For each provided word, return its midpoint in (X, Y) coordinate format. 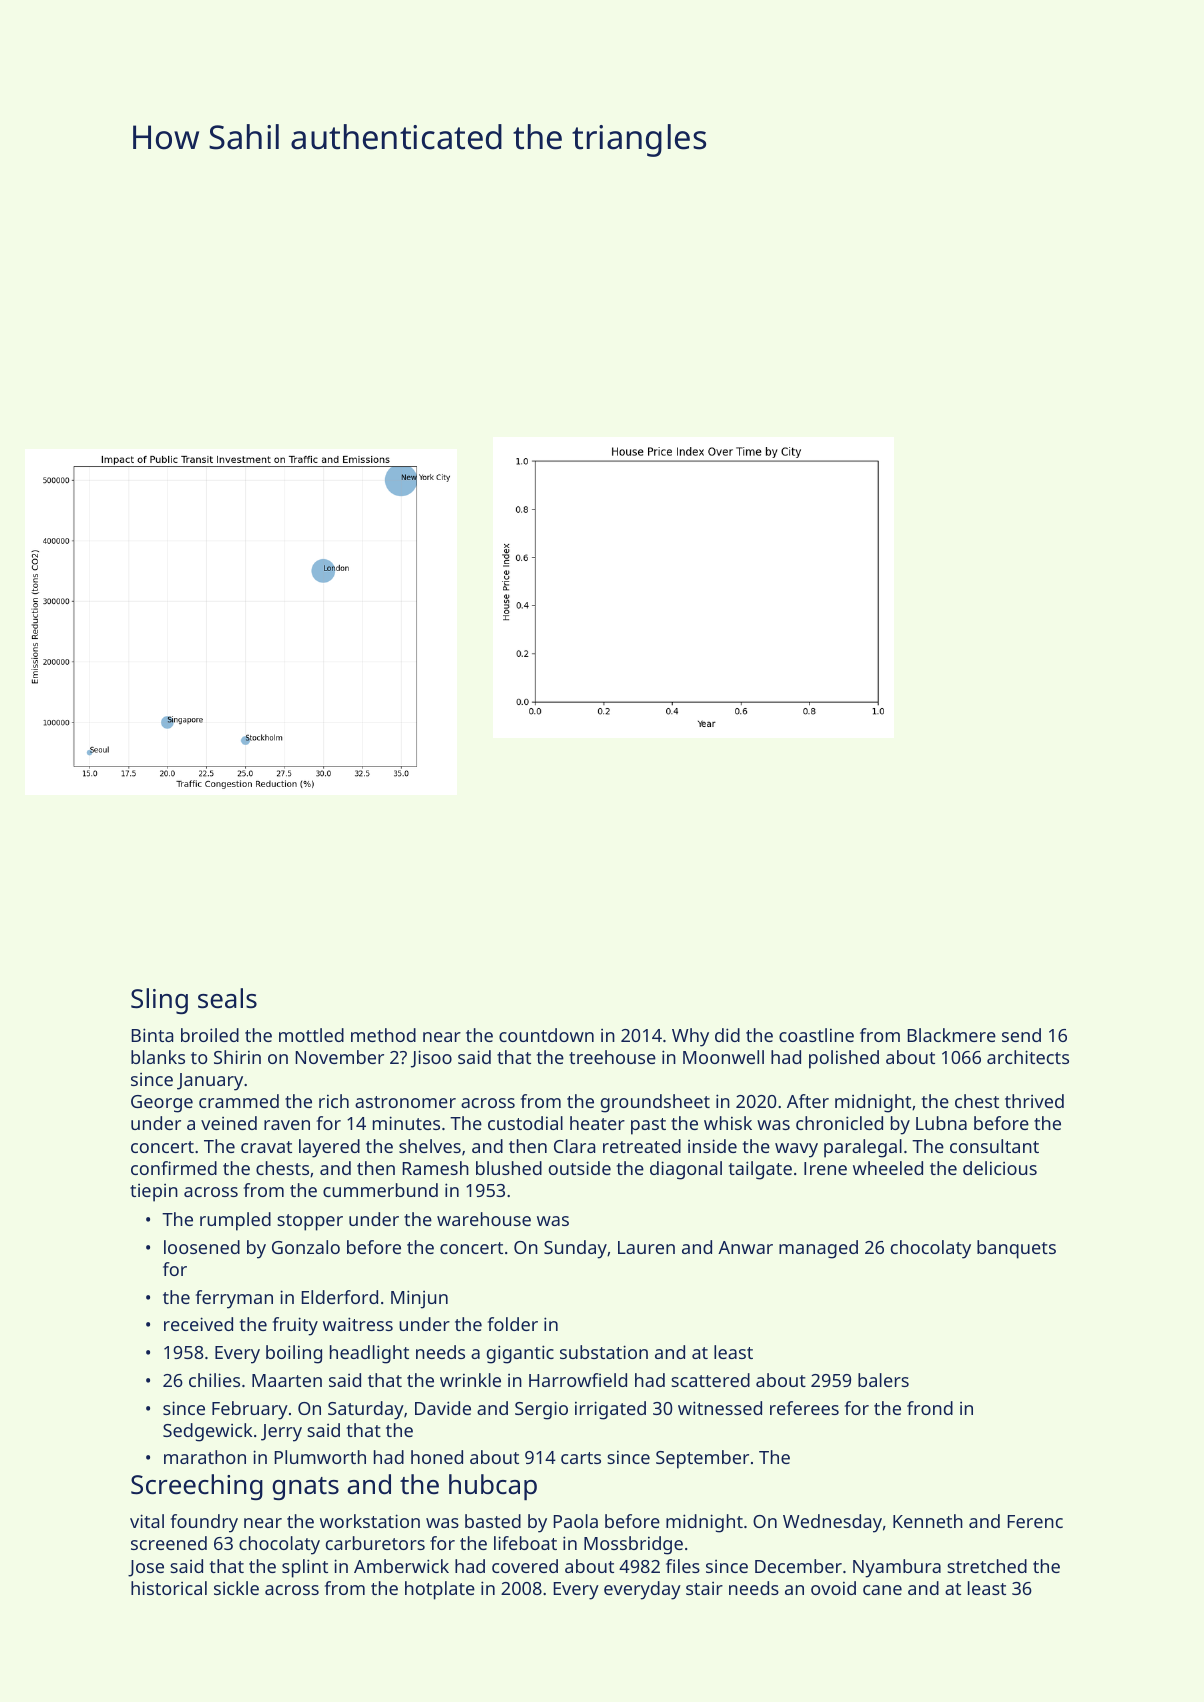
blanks (158, 1057)
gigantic (520, 1354)
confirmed (174, 1168)
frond (930, 1408)
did (727, 1035)
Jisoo (431, 1059)
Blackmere (952, 1035)
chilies (214, 1380)
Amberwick (401, 1566)
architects (1028, 1057)
